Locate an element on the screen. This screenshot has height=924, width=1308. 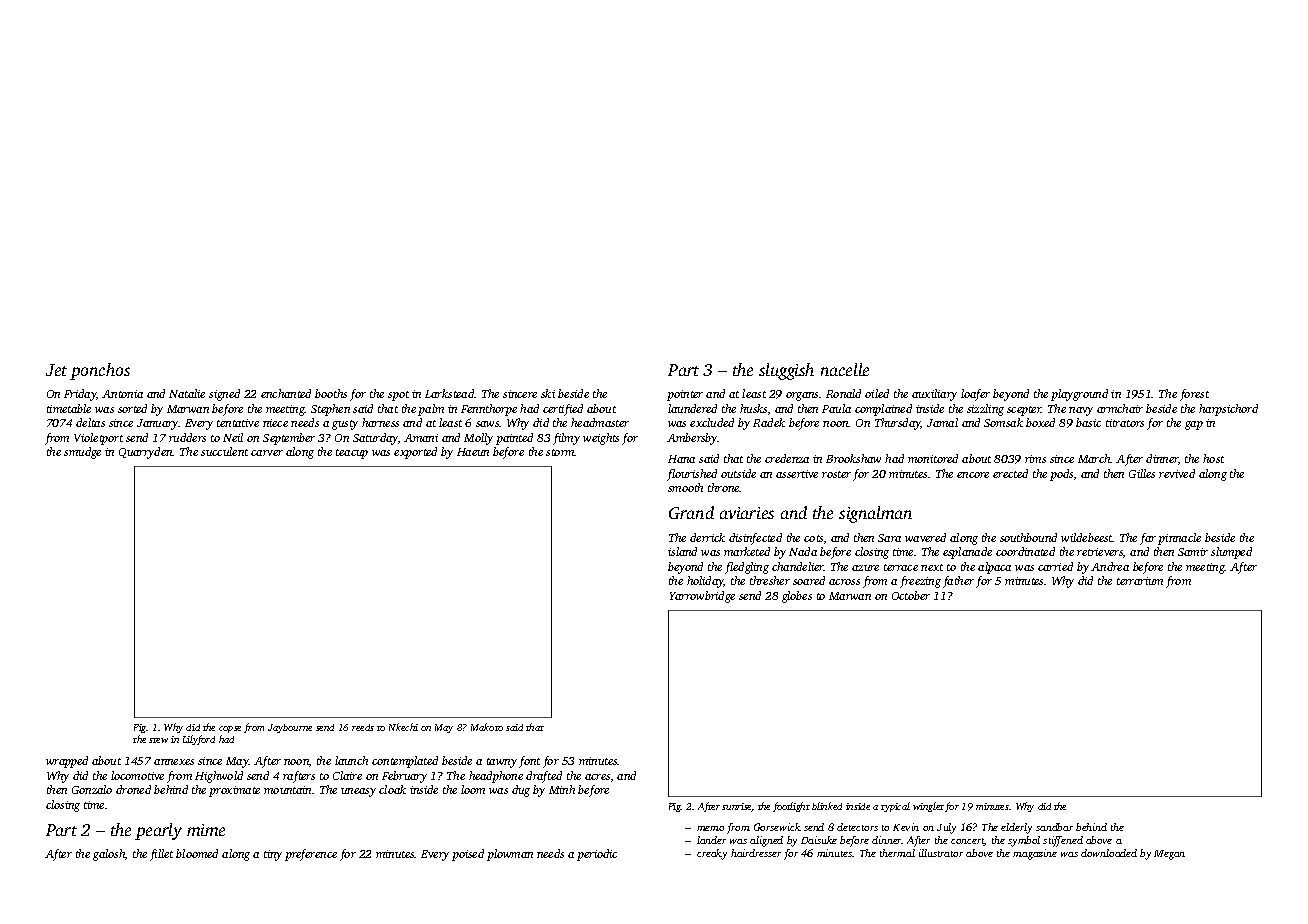
preference is located at coordinates (311, 855).
